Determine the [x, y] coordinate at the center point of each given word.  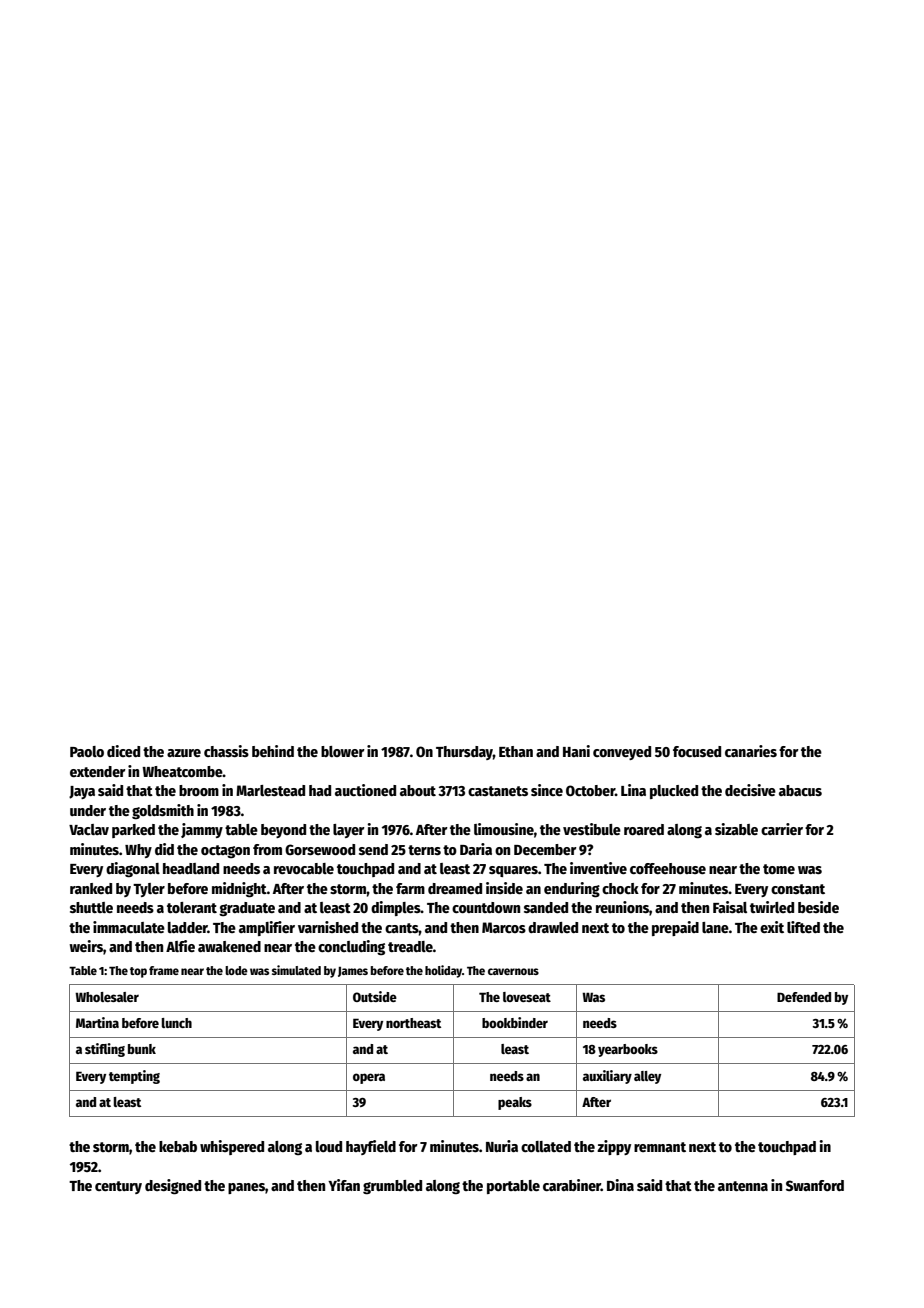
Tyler [149, 890]
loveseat [527, 997]
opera [369, 1078]
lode [236, 970]
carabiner [572, 1185]
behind [273, 751]
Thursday [464, 753]
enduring [572, 890]
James [353, 972]
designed [173, 1187]
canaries [751, 751]
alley [647, 1077]
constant [798, 889]
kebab [178, 1146]
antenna [743, 1186]
